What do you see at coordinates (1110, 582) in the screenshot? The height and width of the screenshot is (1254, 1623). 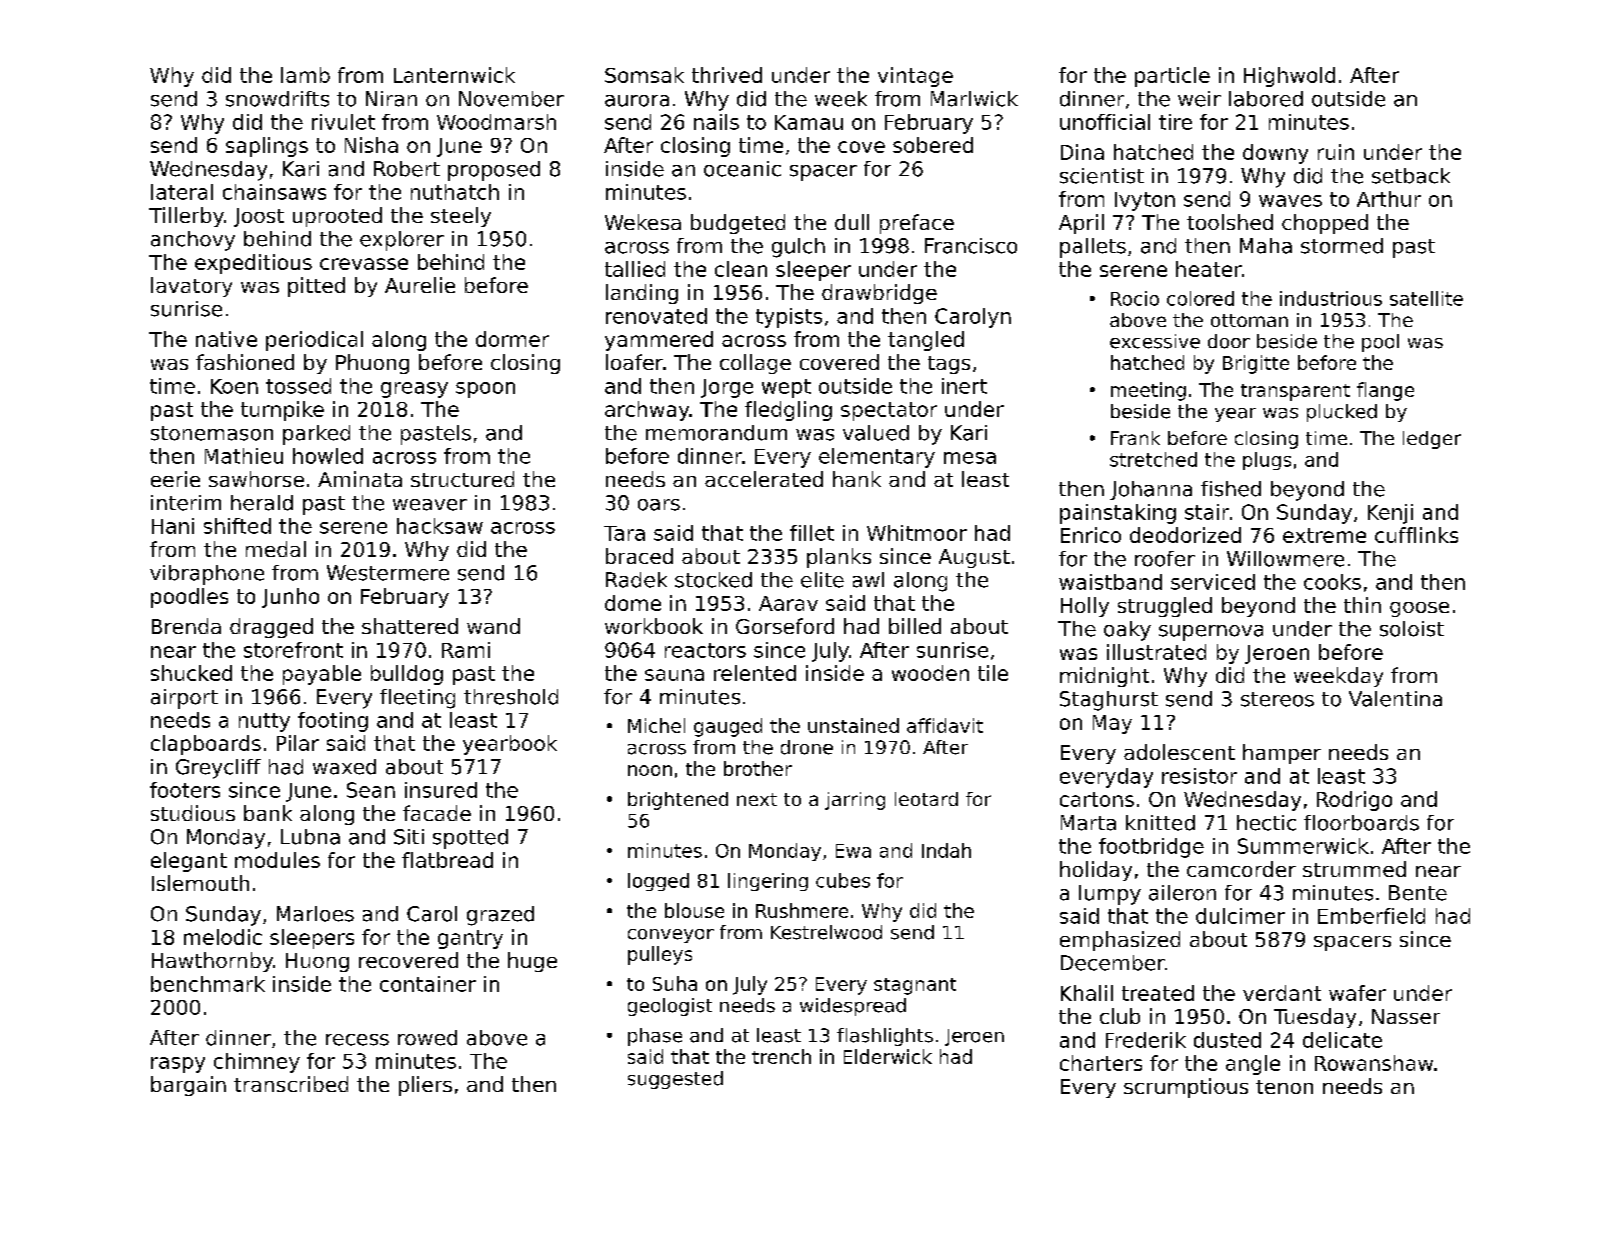 I see `waistband` at bounding box center [1110, 582].
